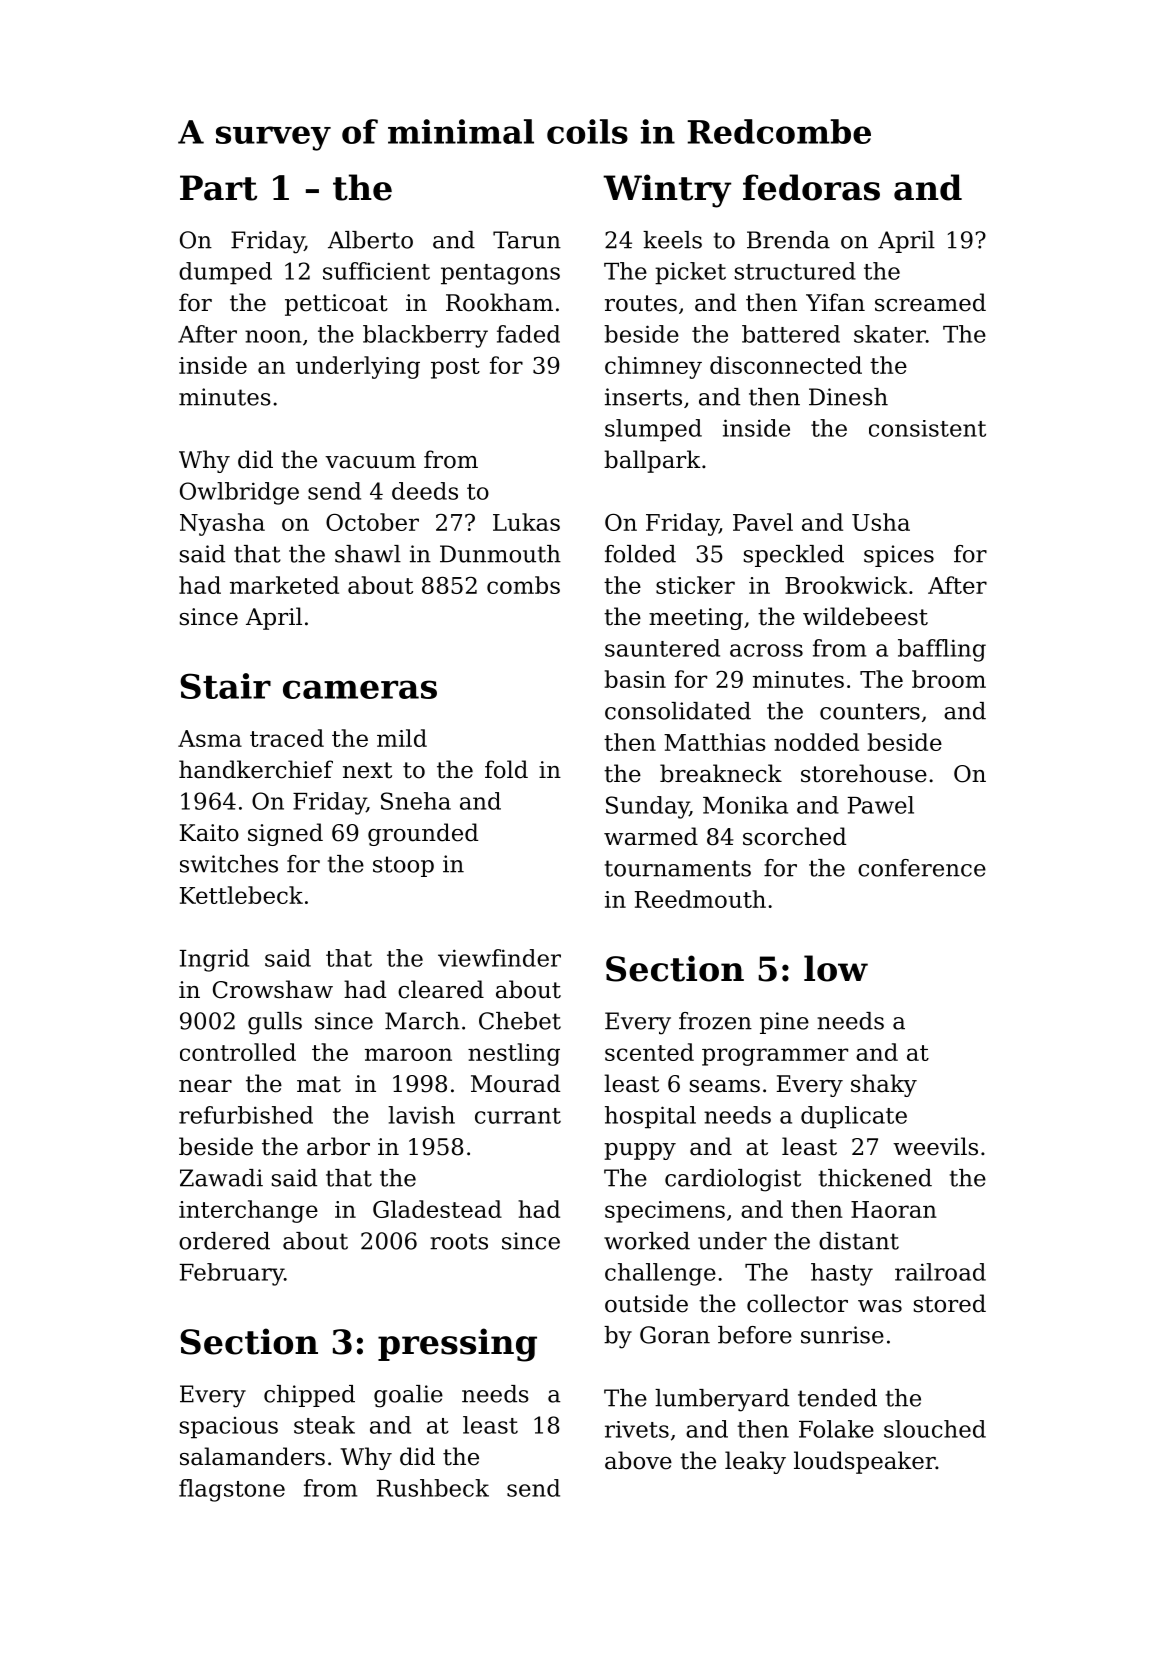 The width and height of the screenshot is (1165, 1654). Describe the element at coordinates (225, 273) in the screenshot. I see `dumped` at that location.
